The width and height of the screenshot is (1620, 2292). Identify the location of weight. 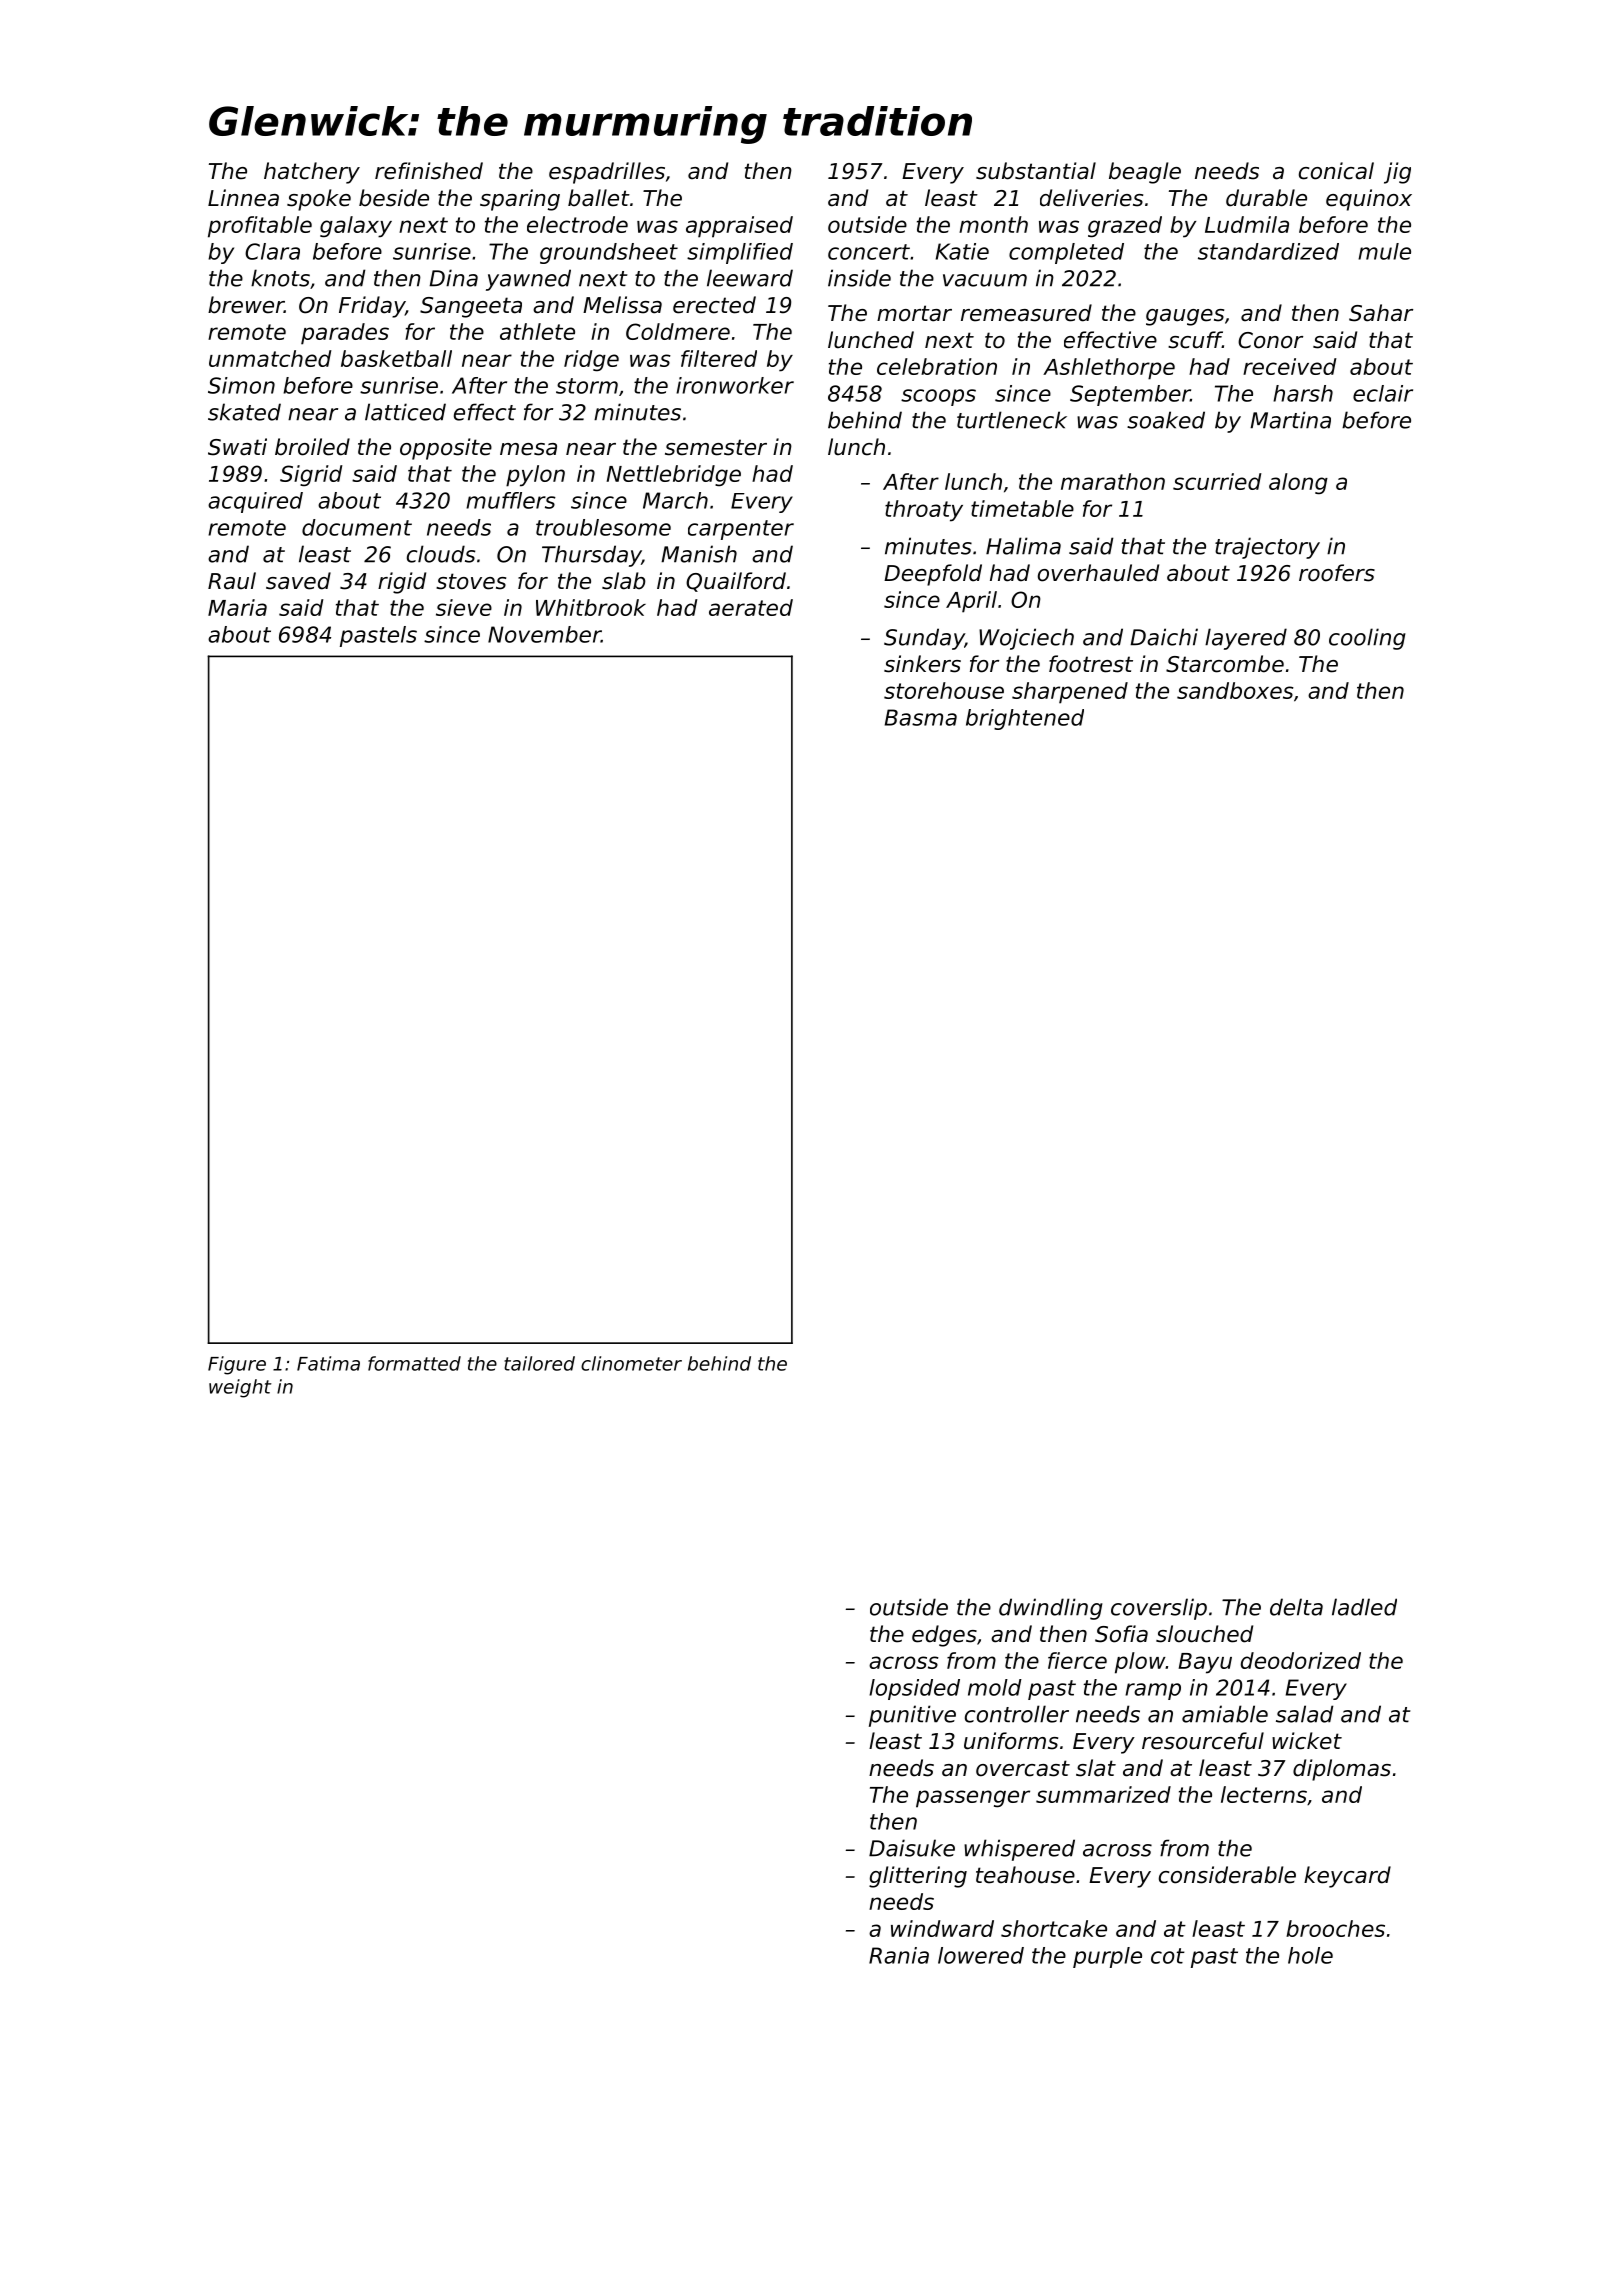
(240, 1388).
